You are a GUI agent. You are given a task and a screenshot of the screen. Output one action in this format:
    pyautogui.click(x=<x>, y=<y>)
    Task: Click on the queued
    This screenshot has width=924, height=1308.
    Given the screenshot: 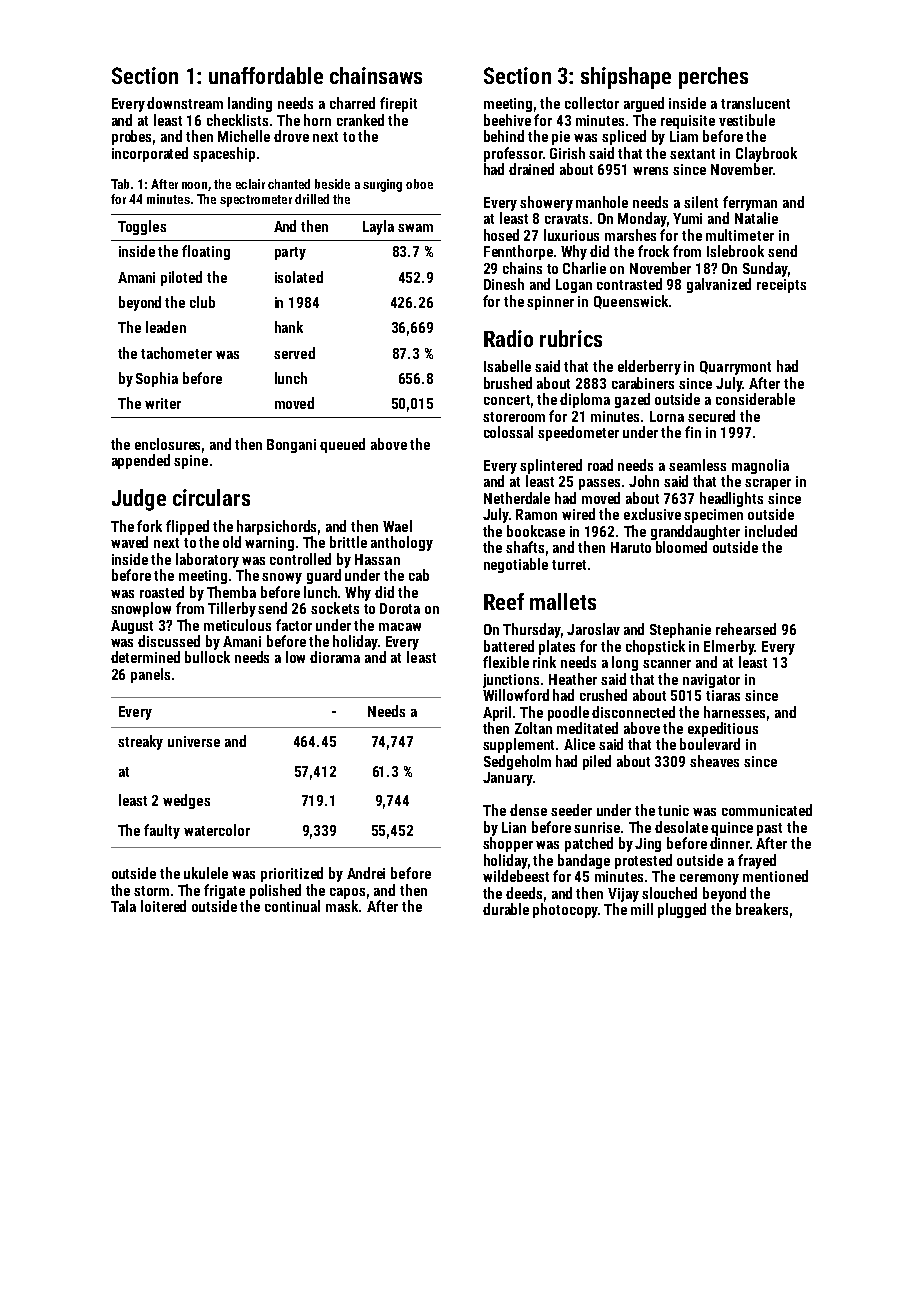 What is the action you would take?
    pyautogui.click(x=342, y=445)
